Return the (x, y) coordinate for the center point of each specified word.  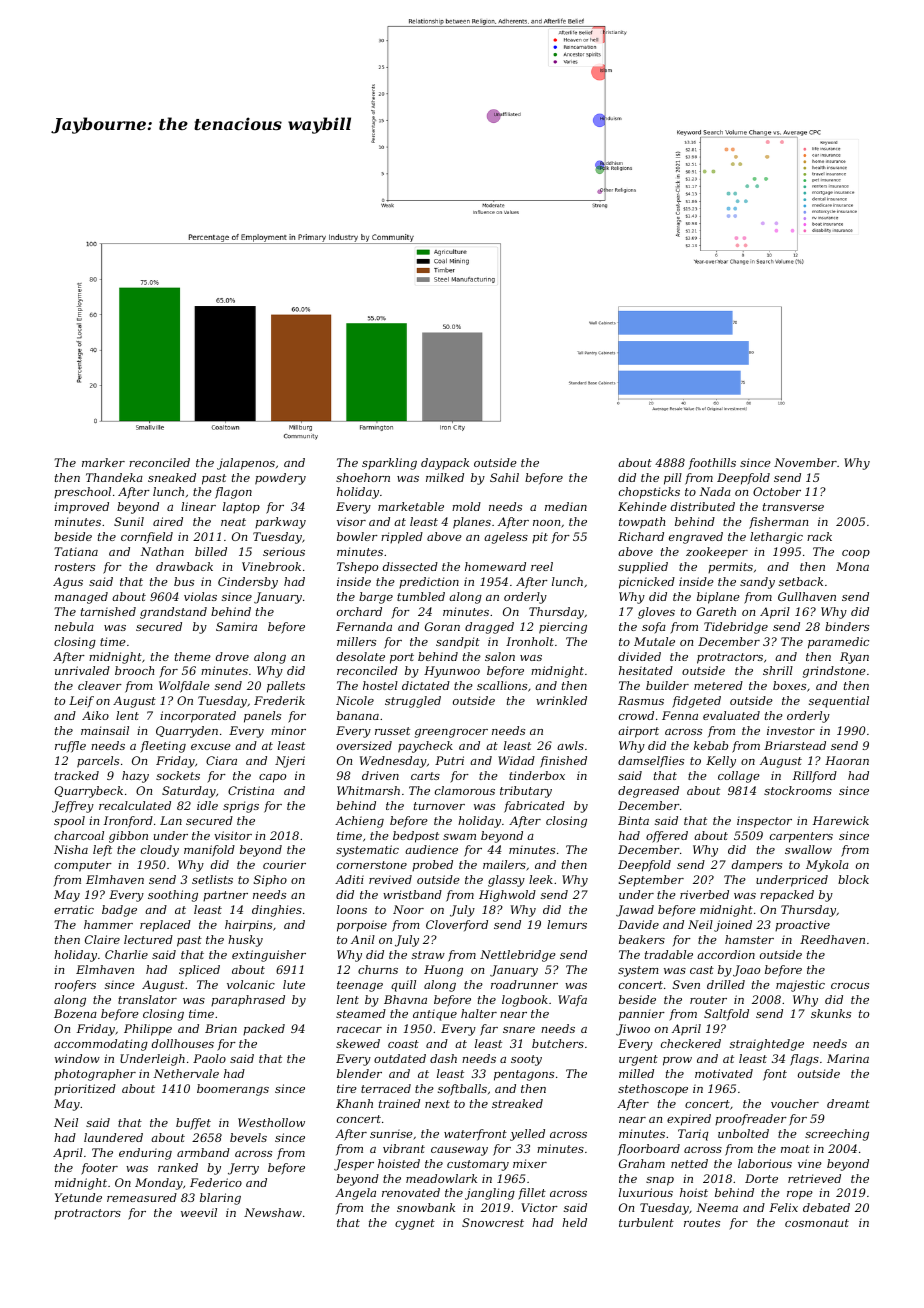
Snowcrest (493, 1222)
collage (739, 777)
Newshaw (273, 1212)
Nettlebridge (518, 956)
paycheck (425, 747)
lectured (148, 939)
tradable (669, 954)
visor (351, 521)
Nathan (162, 551)
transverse (793, 507)
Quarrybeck (89, 792)
